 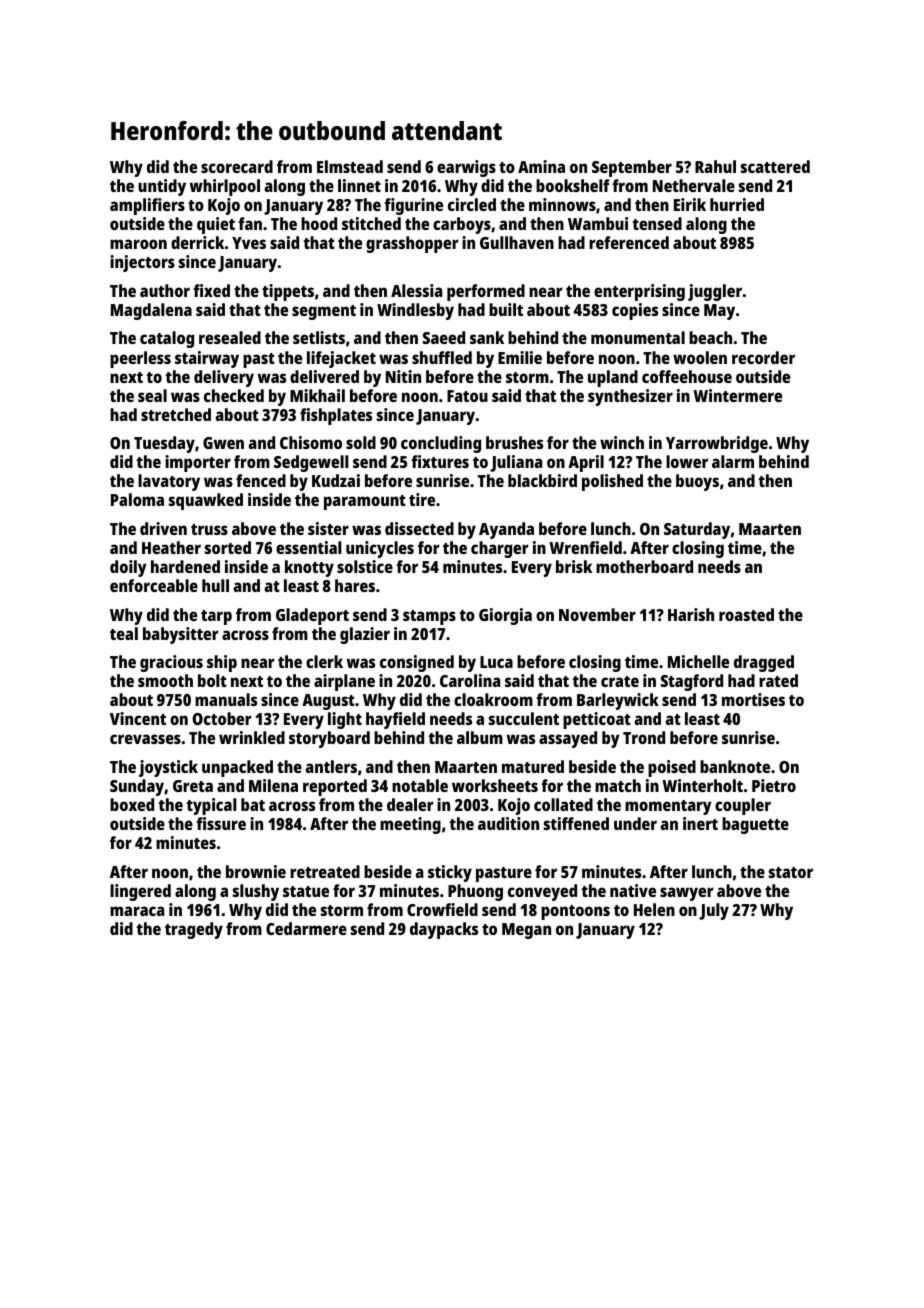 What do you see at coordinates (715, 292) in the screenshot?
I see `juggler` at bounding box center [715, 292].
